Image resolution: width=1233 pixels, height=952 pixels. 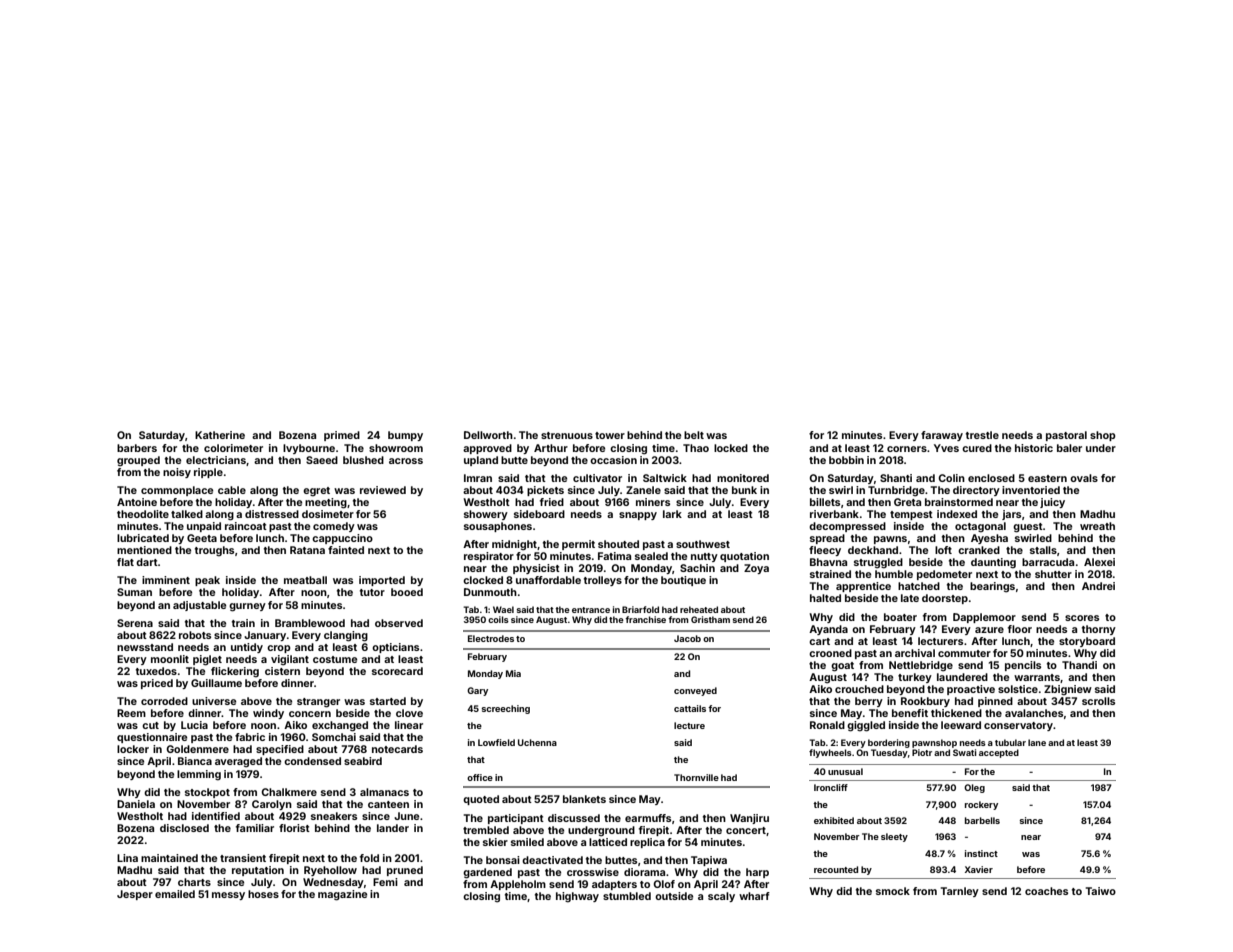 I want to click on colorimeter, so click(x=233, y=448).
